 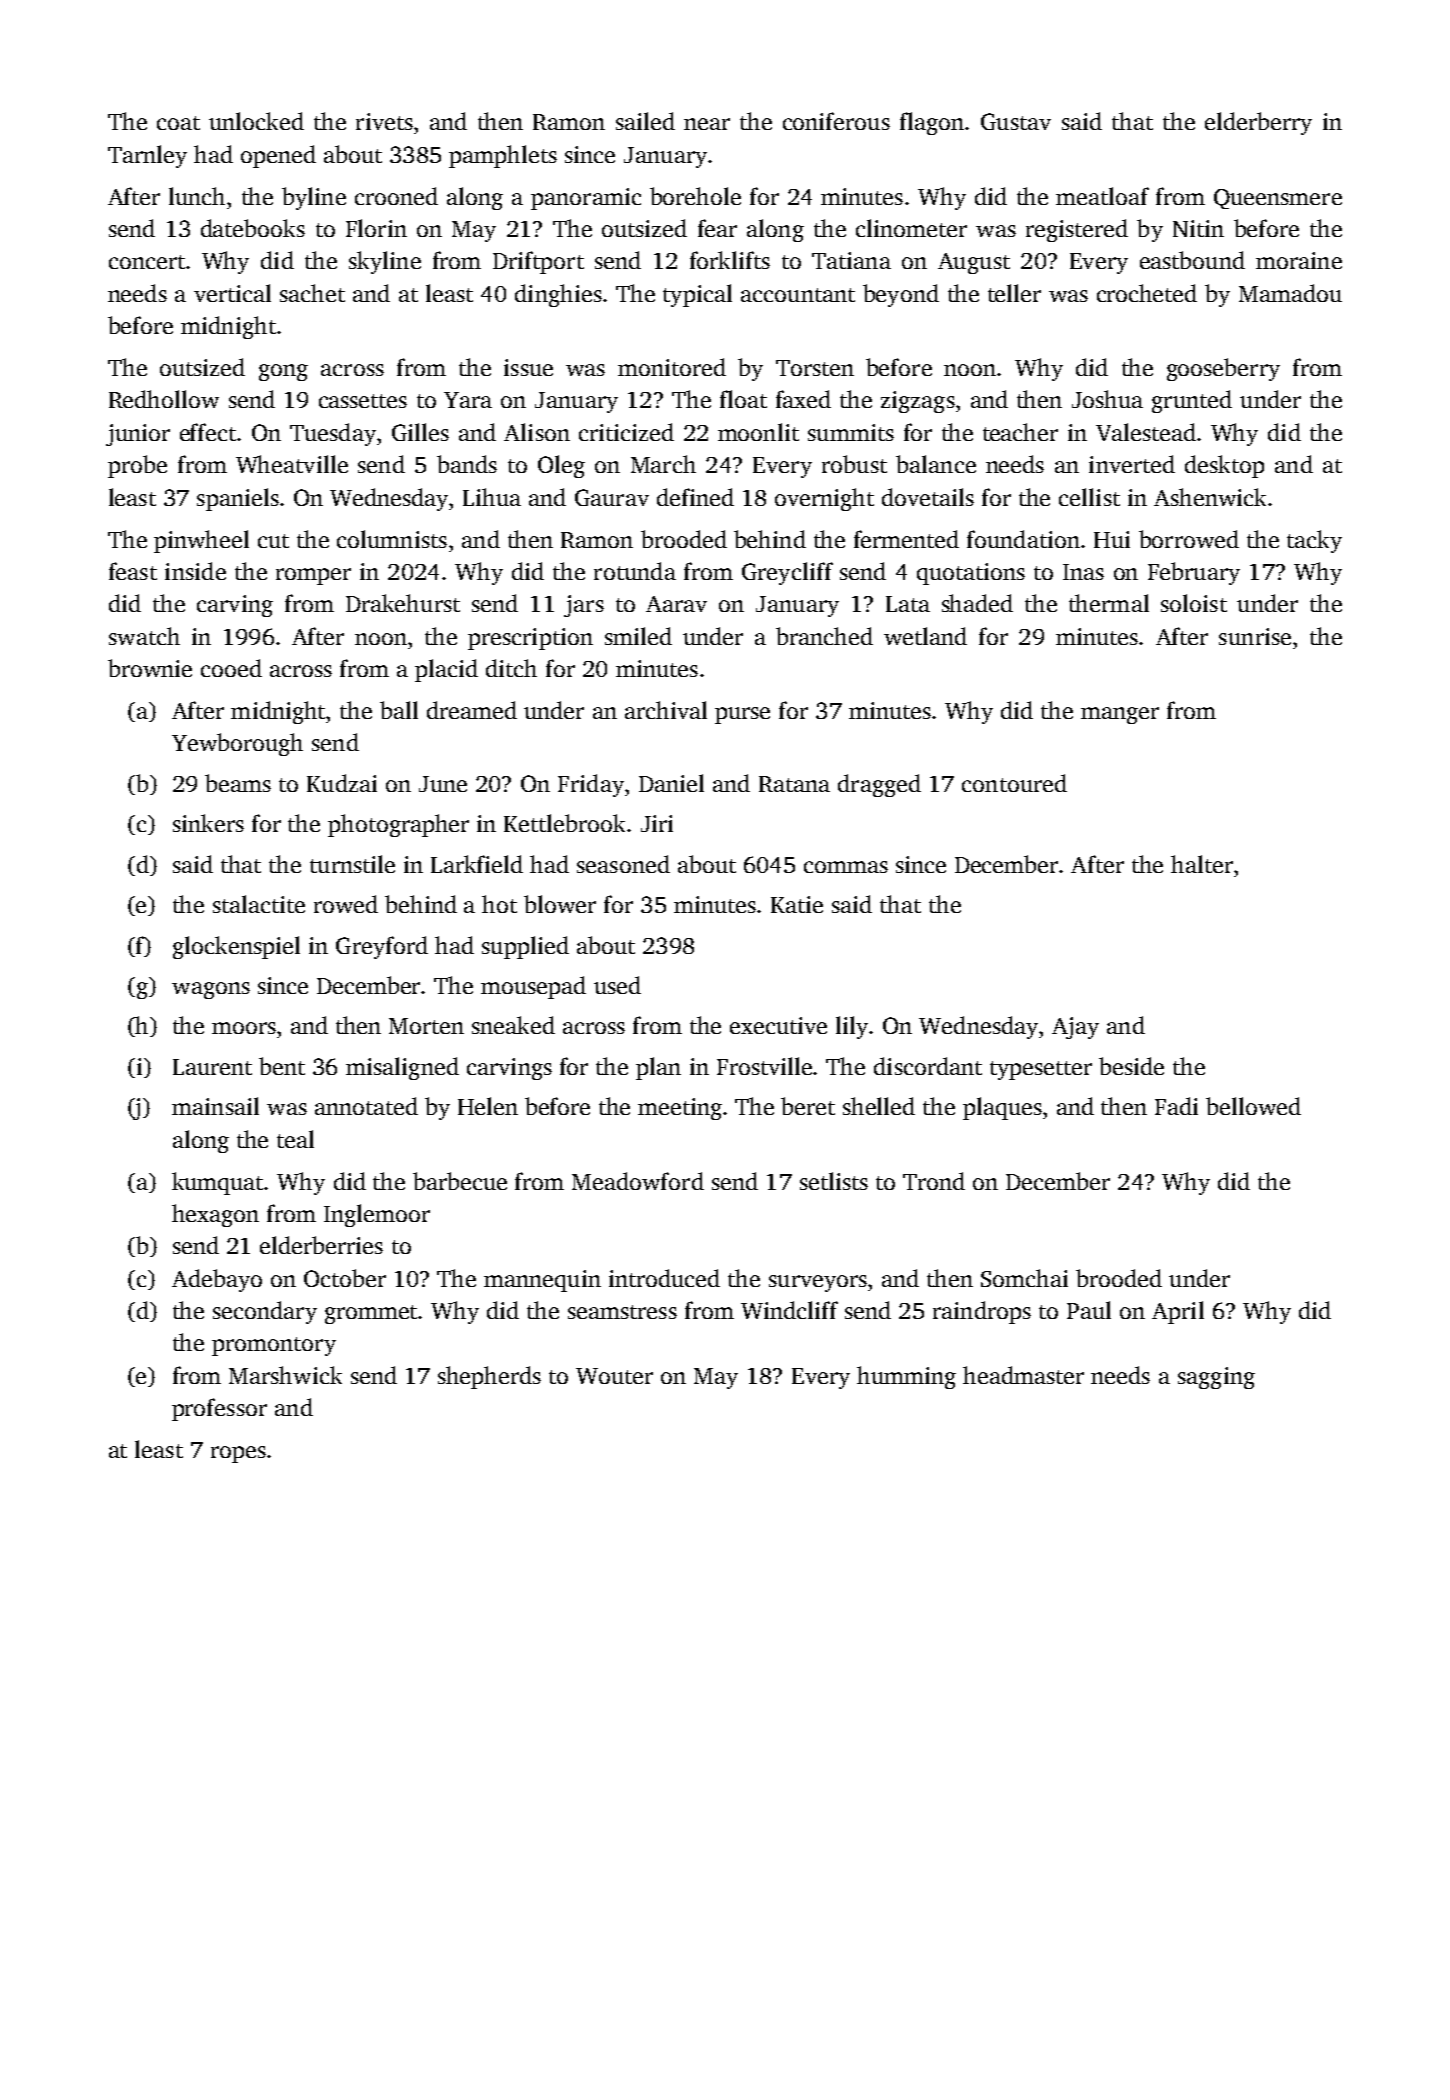 I want to click on crooned, so click(x=396, y=196).
